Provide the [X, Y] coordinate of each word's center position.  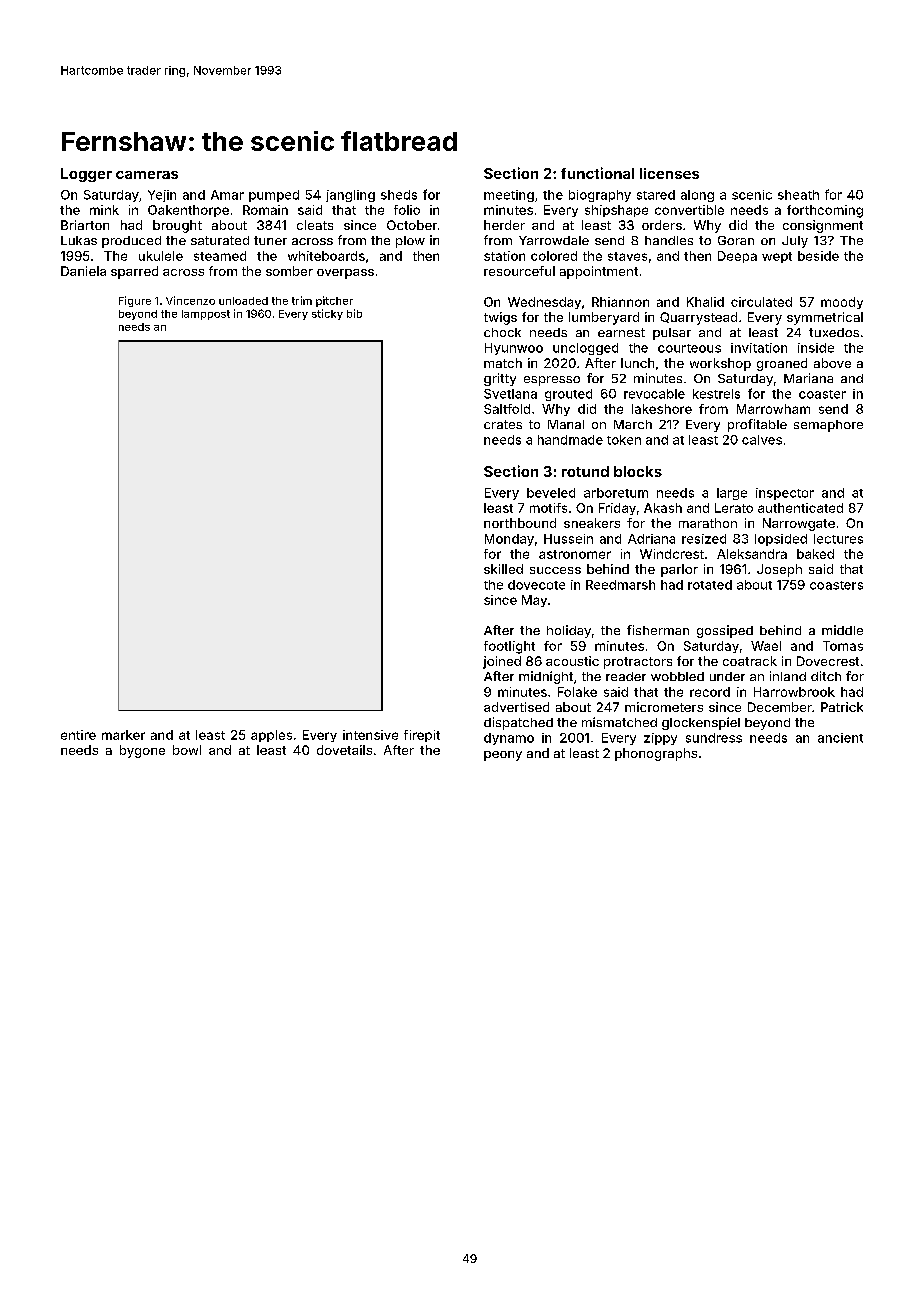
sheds [399, 195]
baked [815, 554]
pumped [274, 196]
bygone [142, 751]
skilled [503, 569]
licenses [669, 173]
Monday [509, 540]
